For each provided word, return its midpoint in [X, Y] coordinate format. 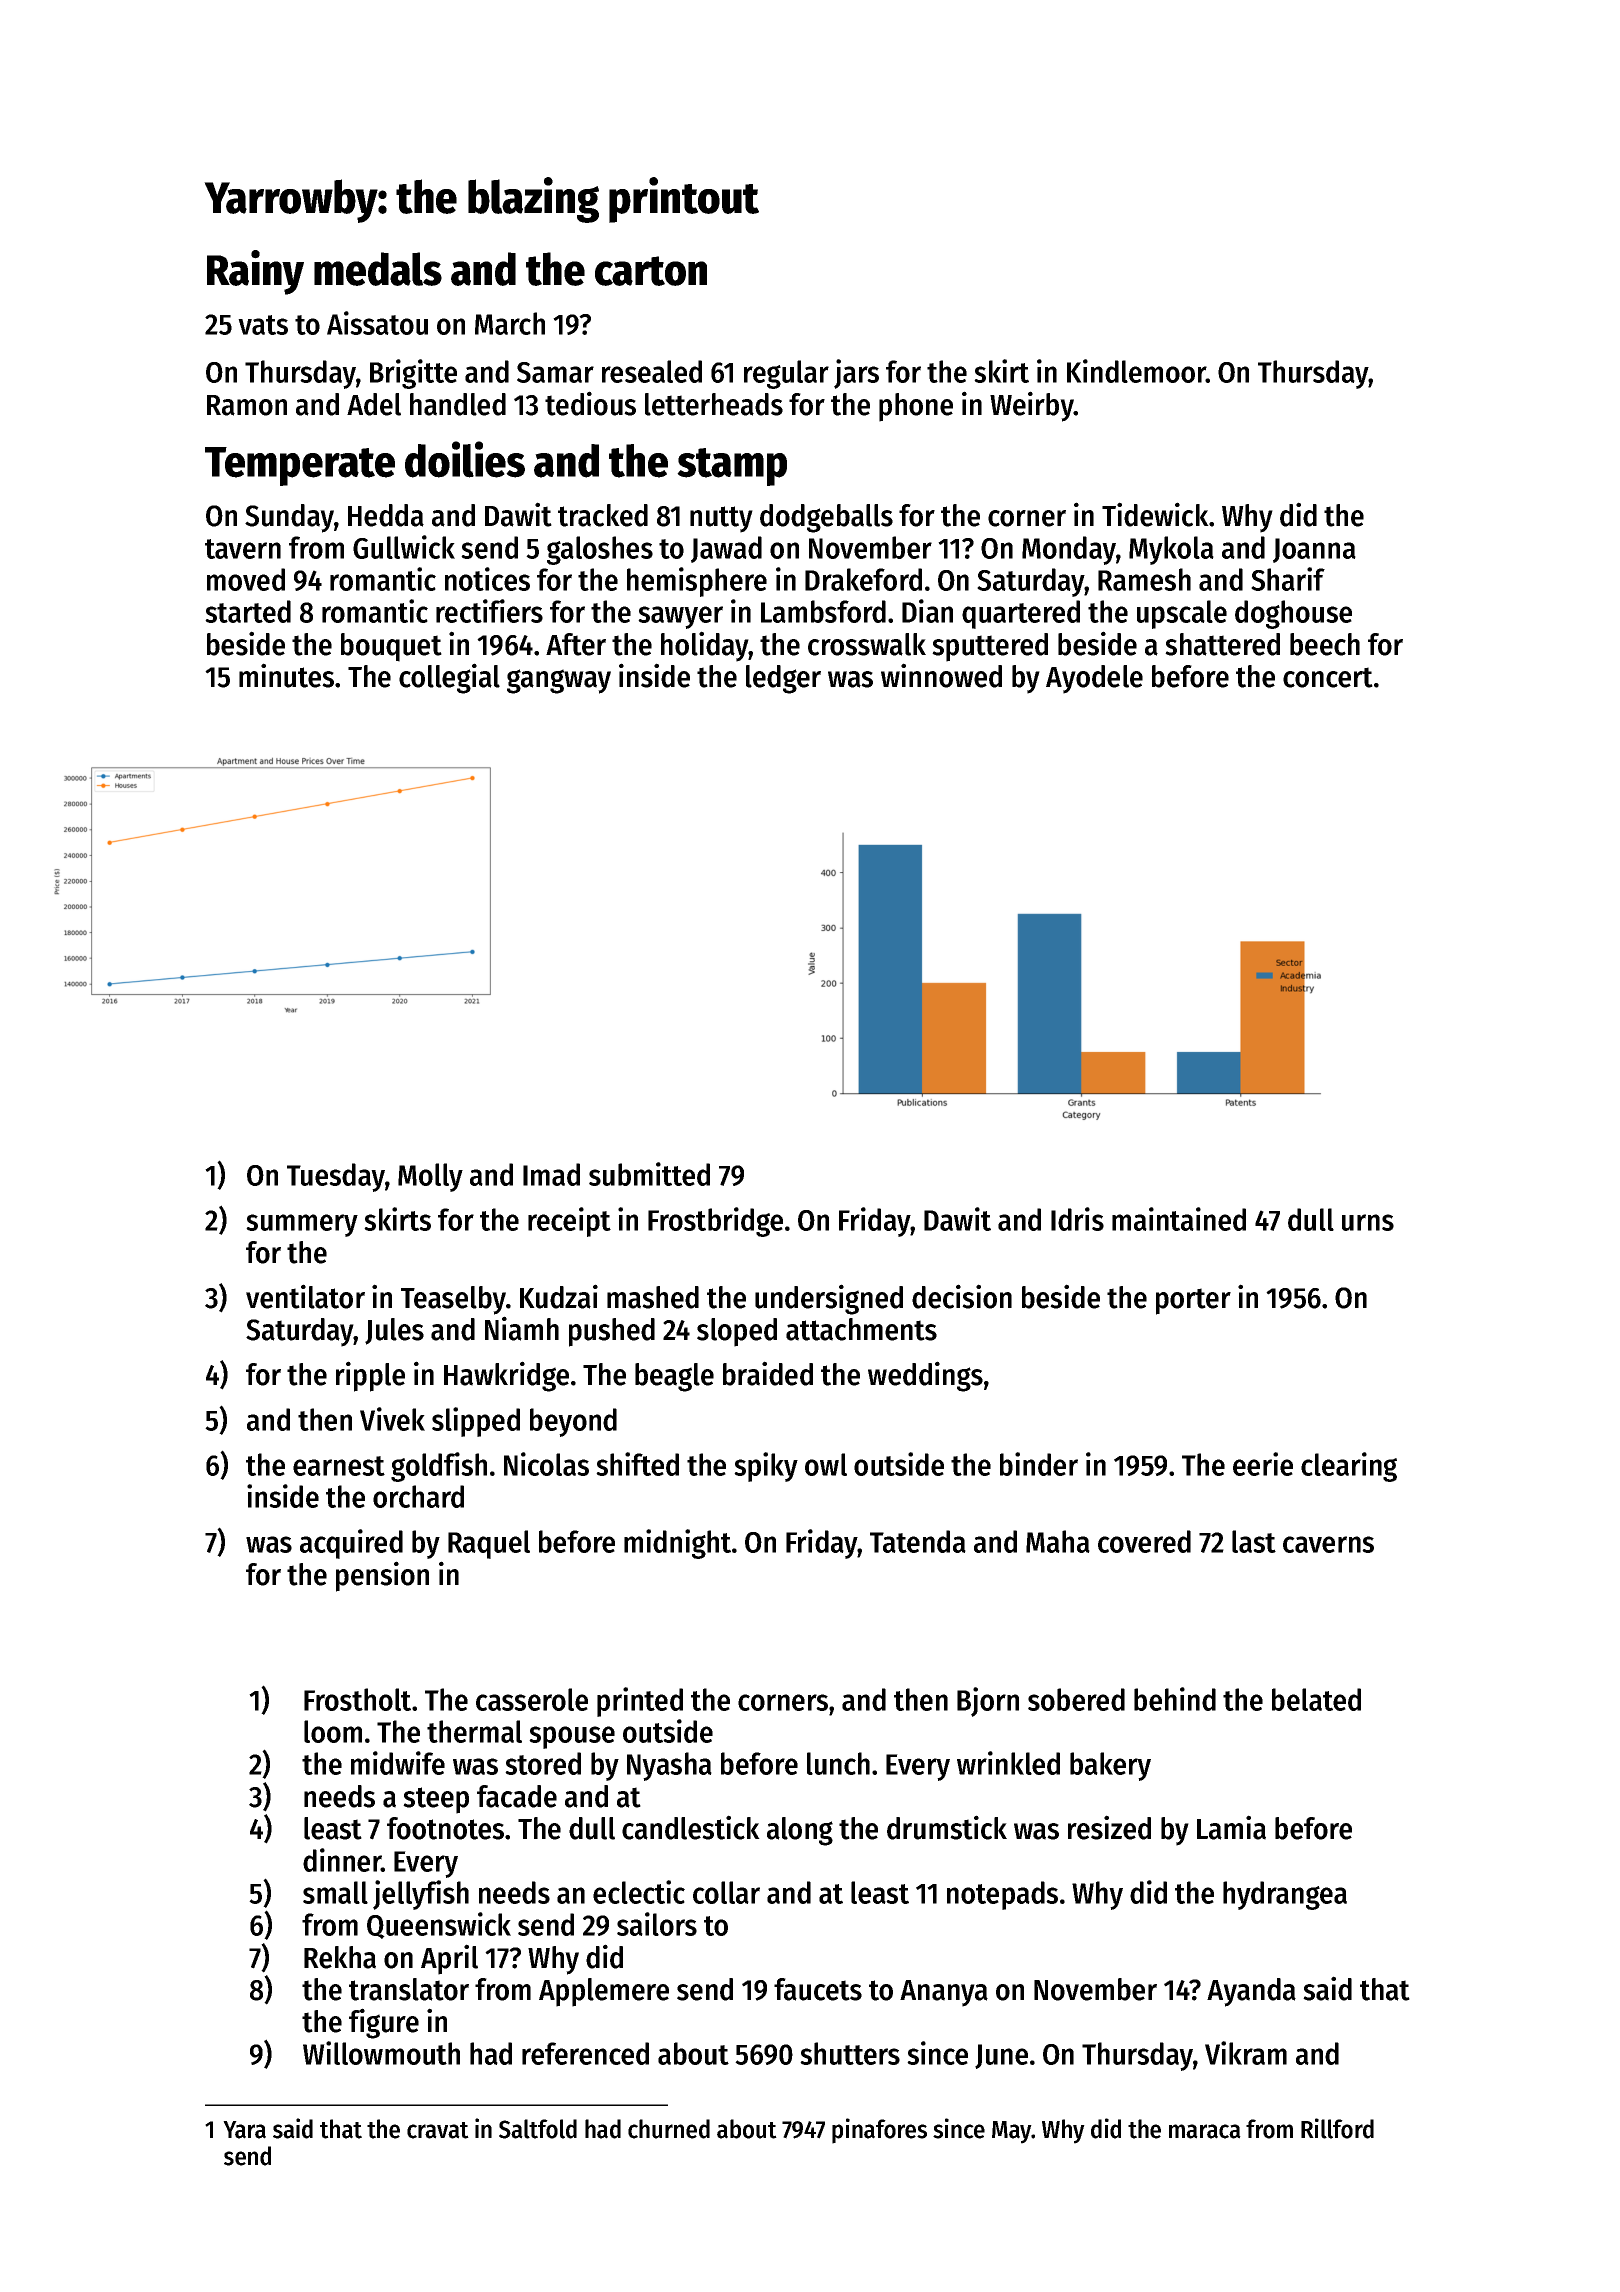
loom [333, 1731]
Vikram [1246, 2053]
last [1254, 1541]
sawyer [680, 617]
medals [378, 269]
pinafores [879, 2131]
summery [302, 1225]
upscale [1182, 614]
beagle [674, 1377]
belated [1316, 1699]
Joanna [1314, 550]
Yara [244, 2130]
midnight [677, 1544]
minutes [286, 675]
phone [916, 407]
